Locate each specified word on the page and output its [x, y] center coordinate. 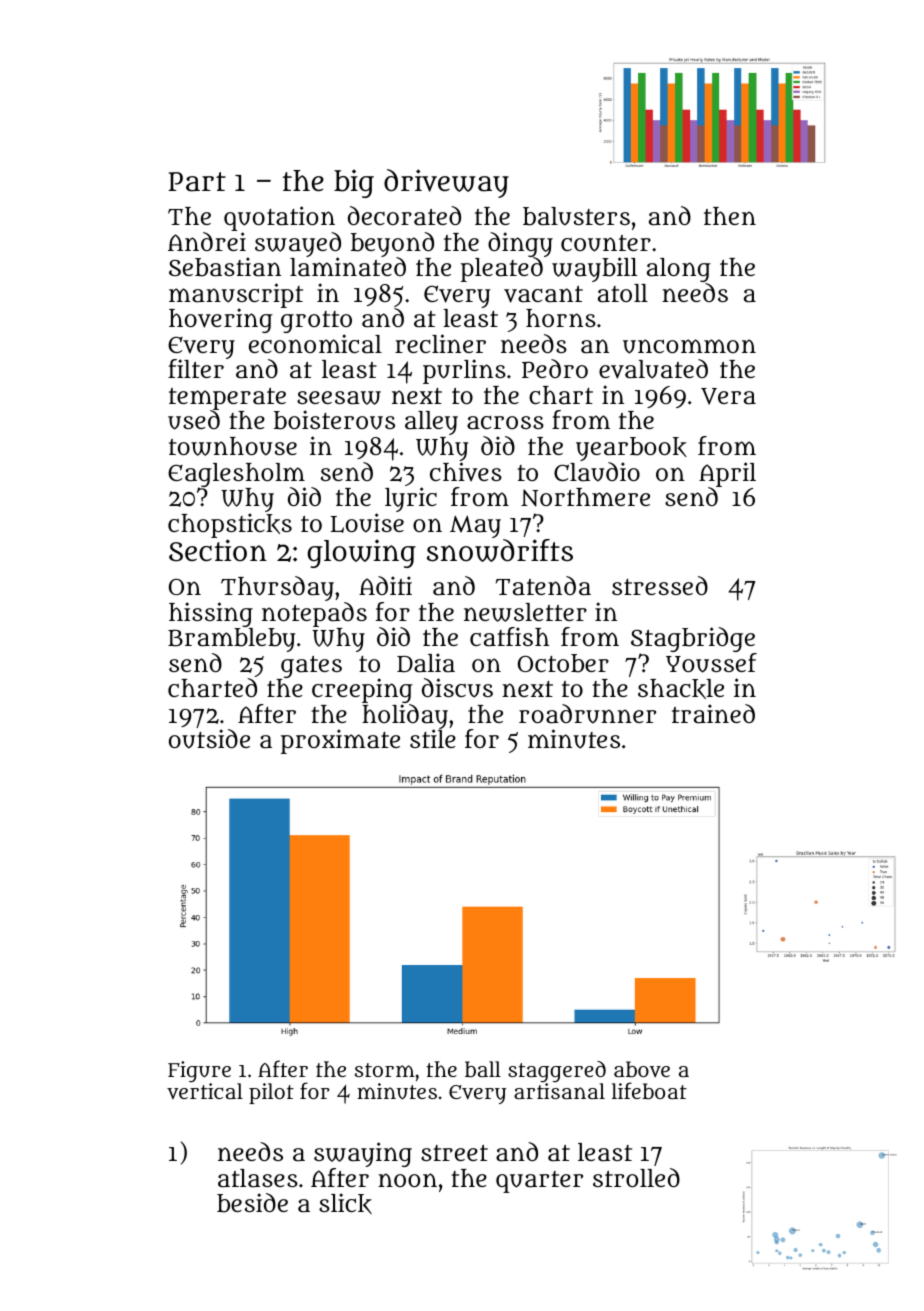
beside [252, 1203]
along [679, 270]
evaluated [653, 369]
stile [433, 739]
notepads [314, 614]
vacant [543, 294]
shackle [681, 689]
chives [466, 472]
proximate [340, 741]
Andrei [207, 241]
